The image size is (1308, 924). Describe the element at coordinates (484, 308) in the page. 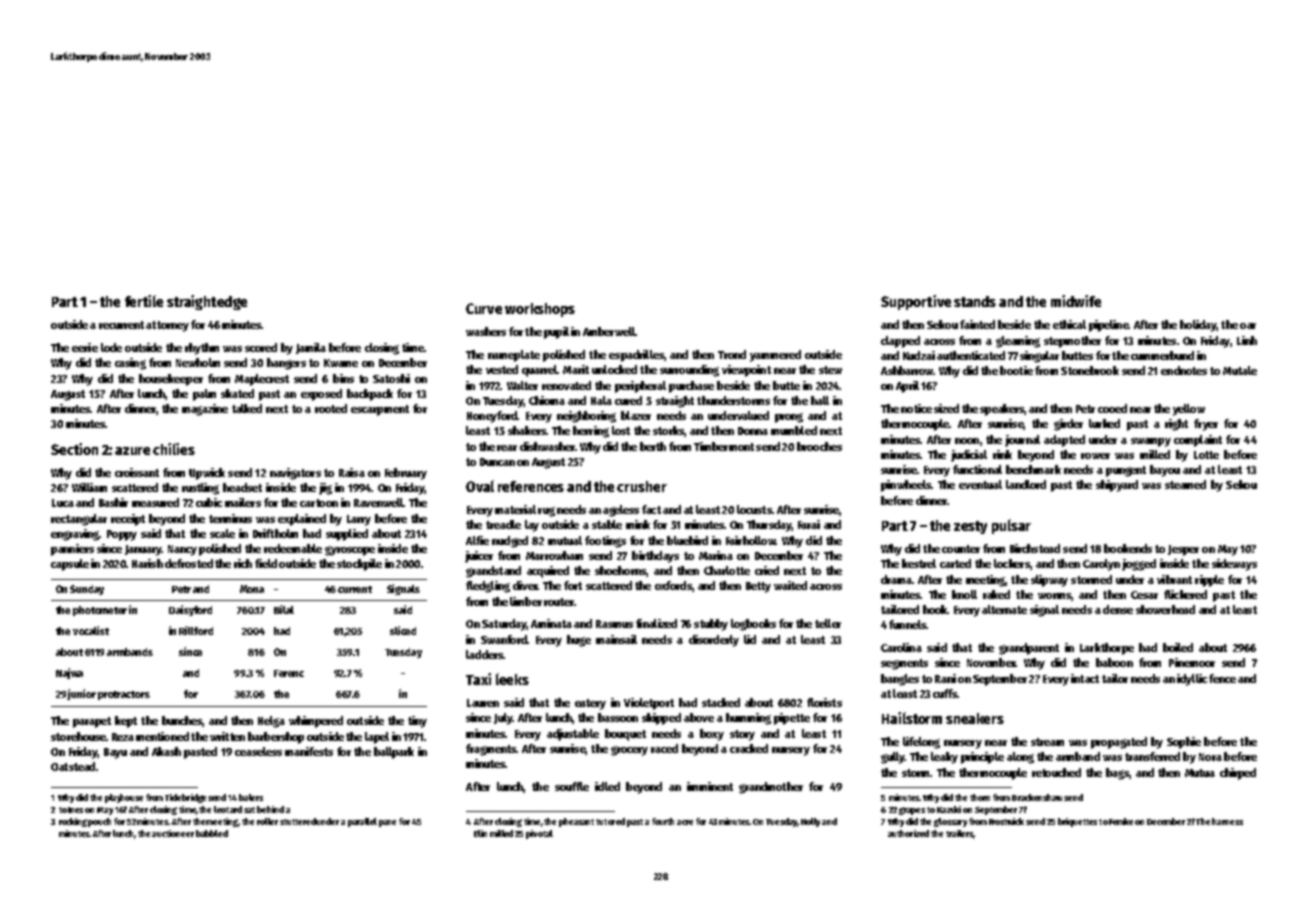

I see `Curve` at that location.
